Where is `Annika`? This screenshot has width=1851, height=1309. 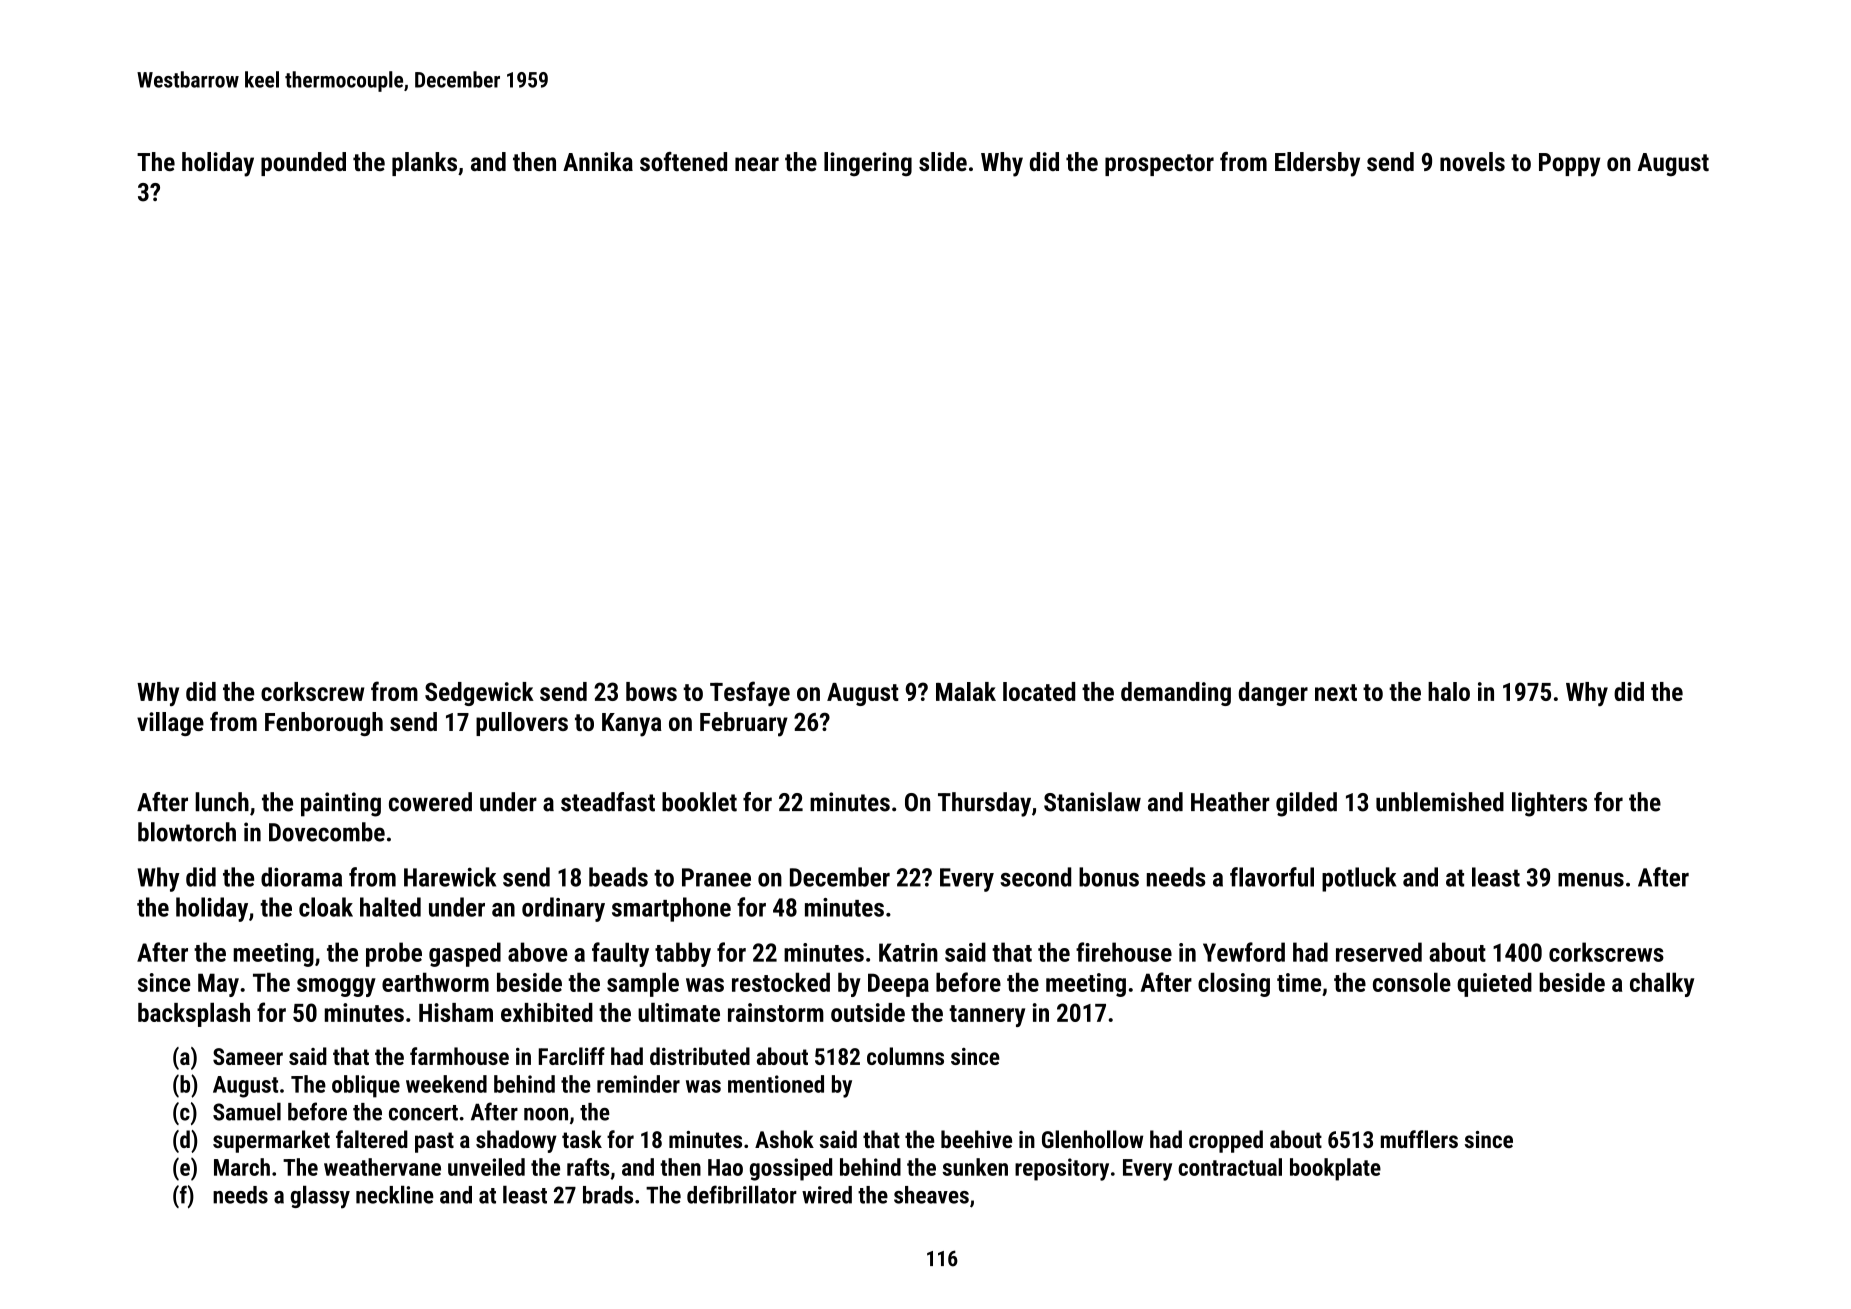 Annika is located at coordinates (598, 161).
